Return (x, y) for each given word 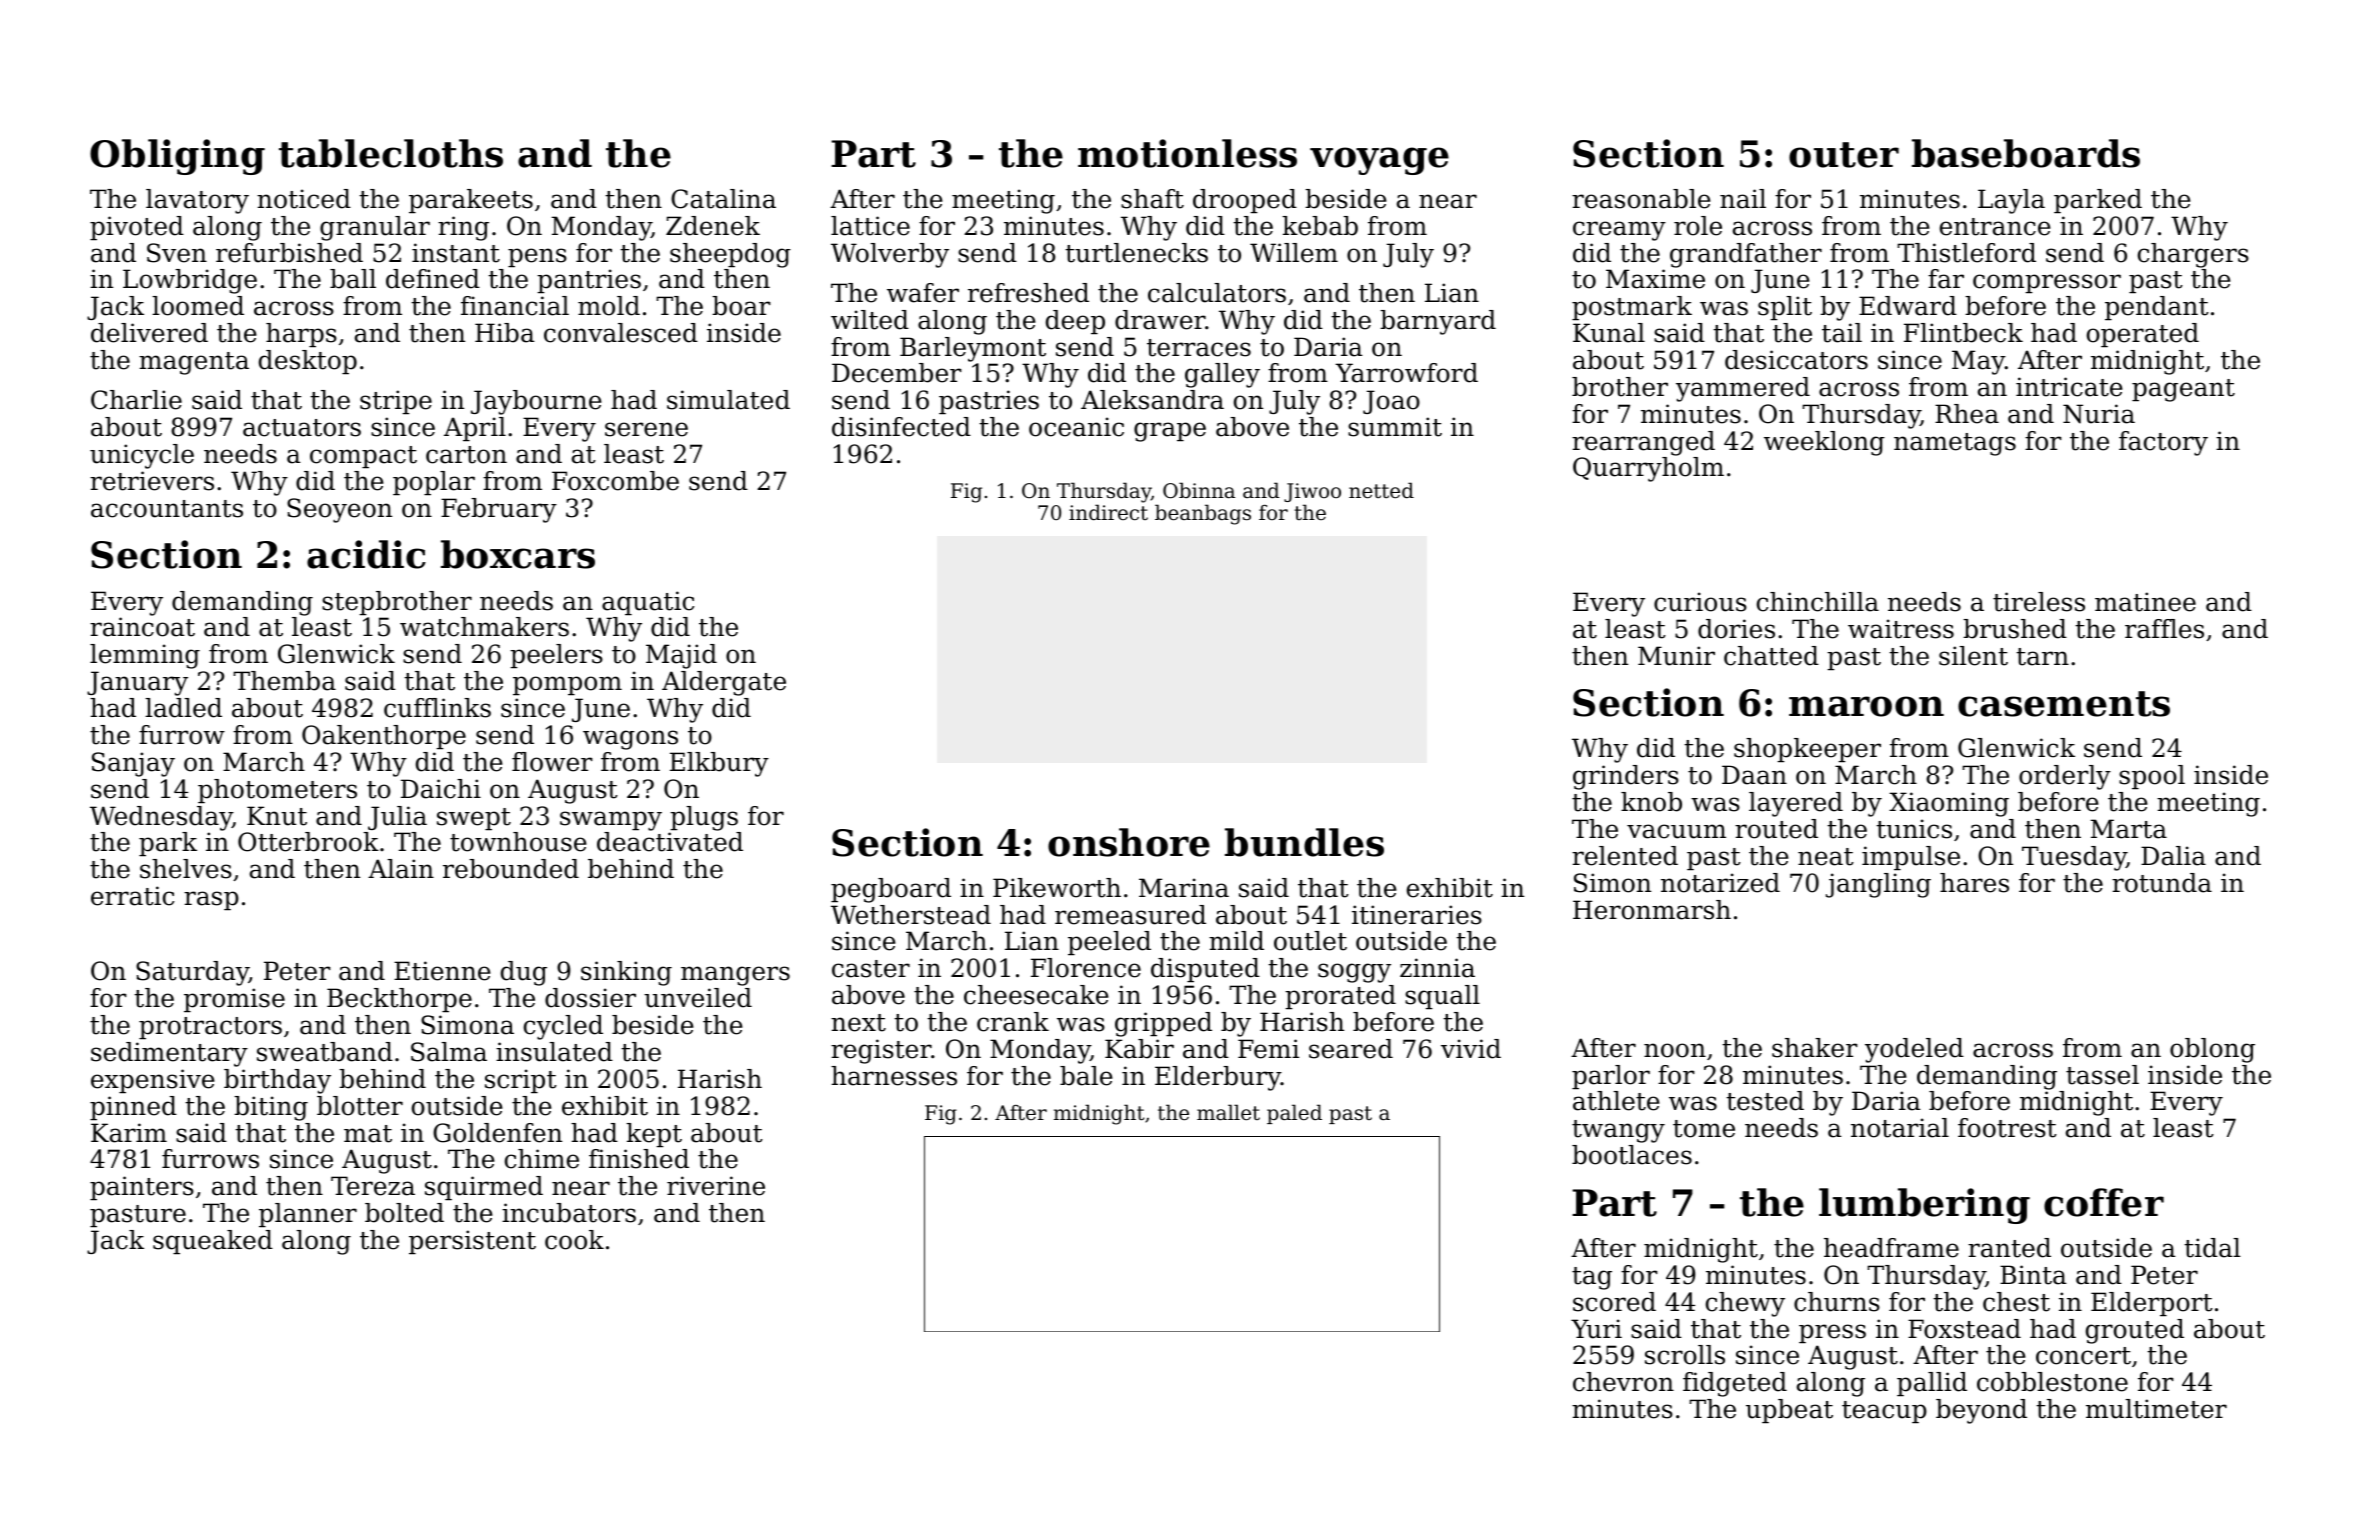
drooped (1245, 201)
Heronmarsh (1652, 910)
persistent (472, 1242)
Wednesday (161, 818)
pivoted (137, 228)
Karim (129, 1133)
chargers (2193, 255)
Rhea (1967, 414)
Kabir (1139, 1049)
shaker (1815, 1048)
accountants (167, 509)
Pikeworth (1057, 888)
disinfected (901, 427)
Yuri (1596, 1329)
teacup (1884, 1412)
